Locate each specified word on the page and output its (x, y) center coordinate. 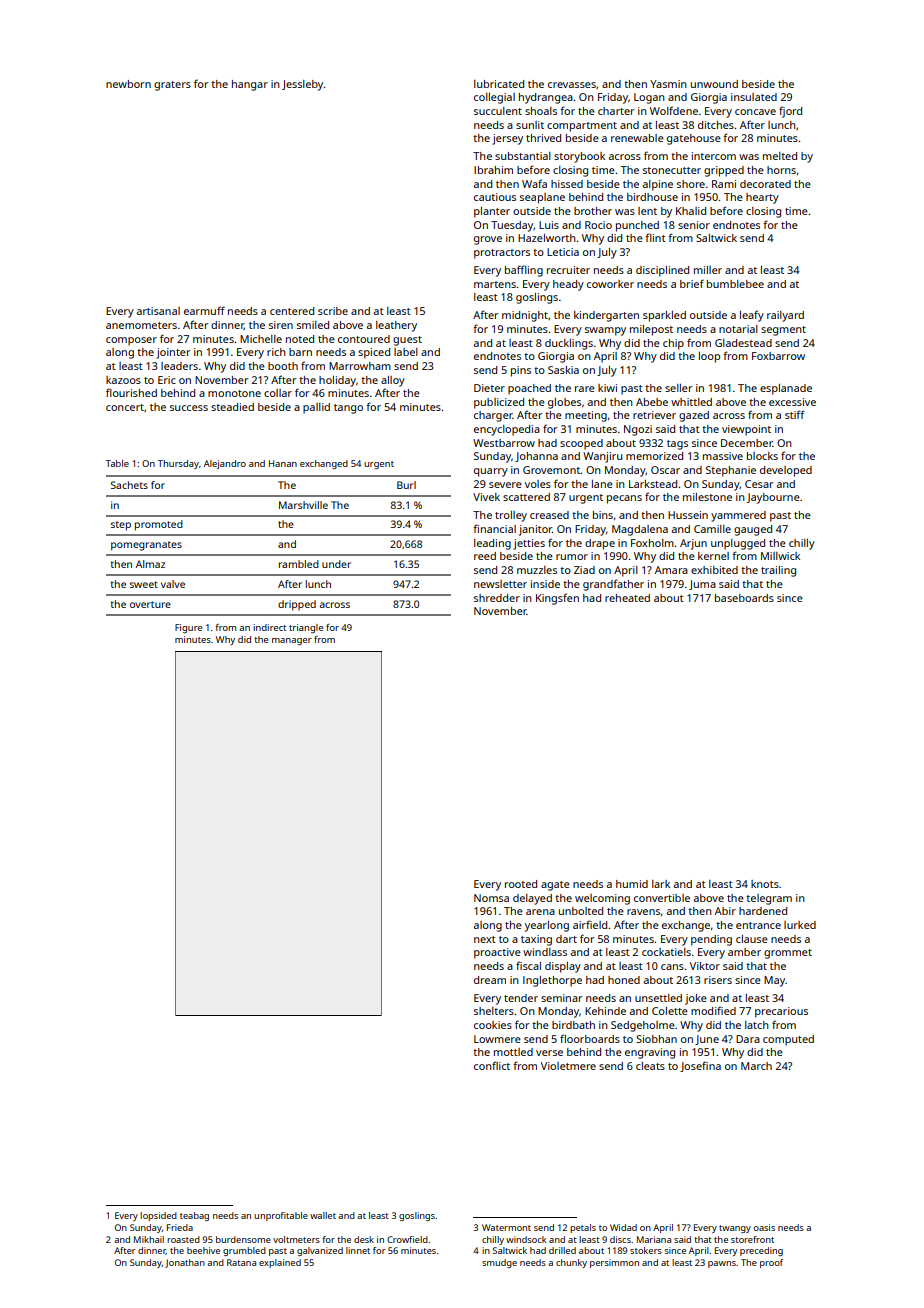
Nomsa (491, 898)
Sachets (129, 485)
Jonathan (185, 1263)
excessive (792, 402)
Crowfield (407, 1239)
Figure (188, 628)
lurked (800, 925)
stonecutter (672, 170)
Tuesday (512, 226)
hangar (250, 85)
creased (549, 515)
